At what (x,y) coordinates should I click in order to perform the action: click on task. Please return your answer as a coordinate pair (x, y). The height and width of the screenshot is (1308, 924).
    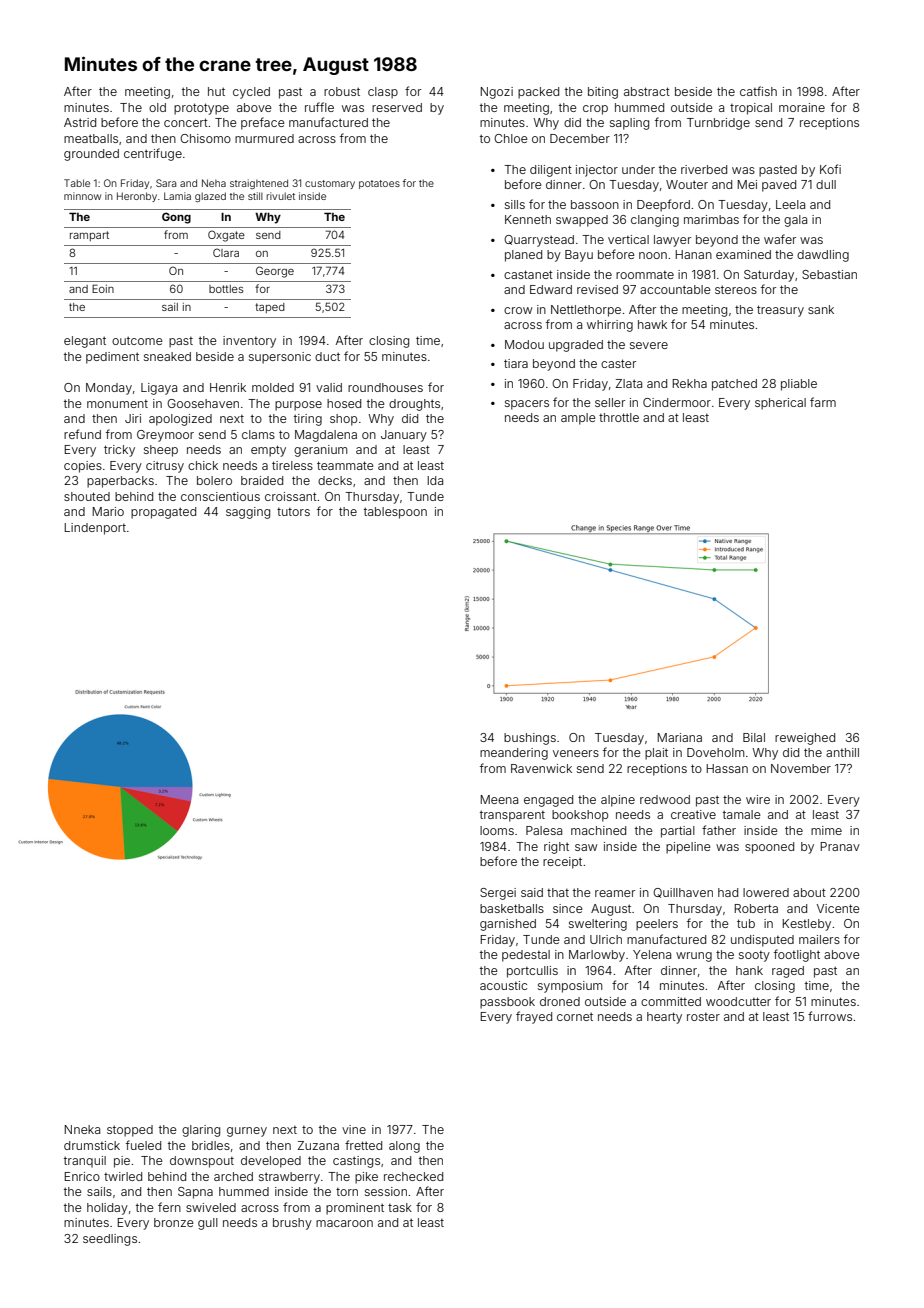
    Looking at the image, I should click on (400, 1207).
